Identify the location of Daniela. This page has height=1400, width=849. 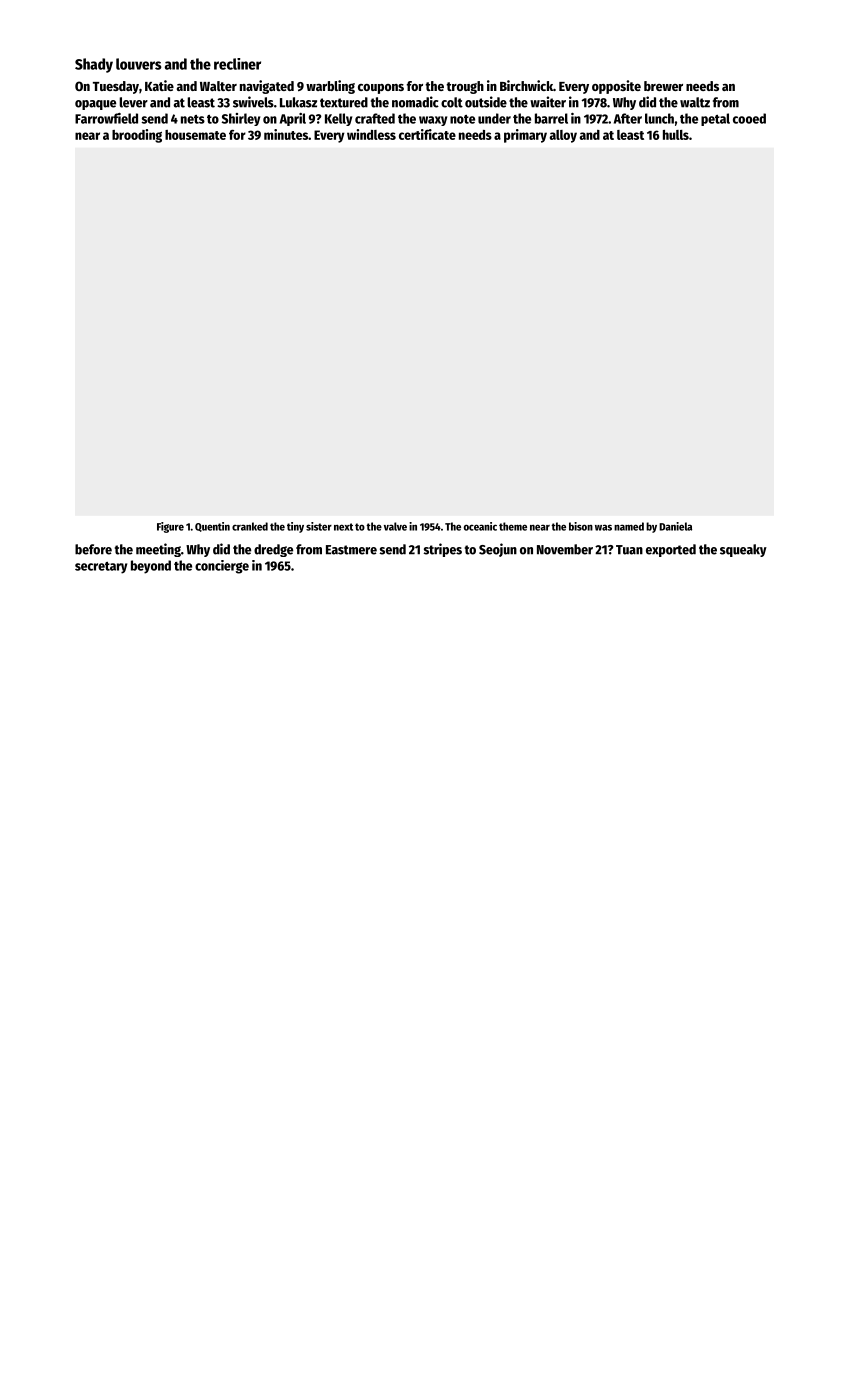
(675, 526).
